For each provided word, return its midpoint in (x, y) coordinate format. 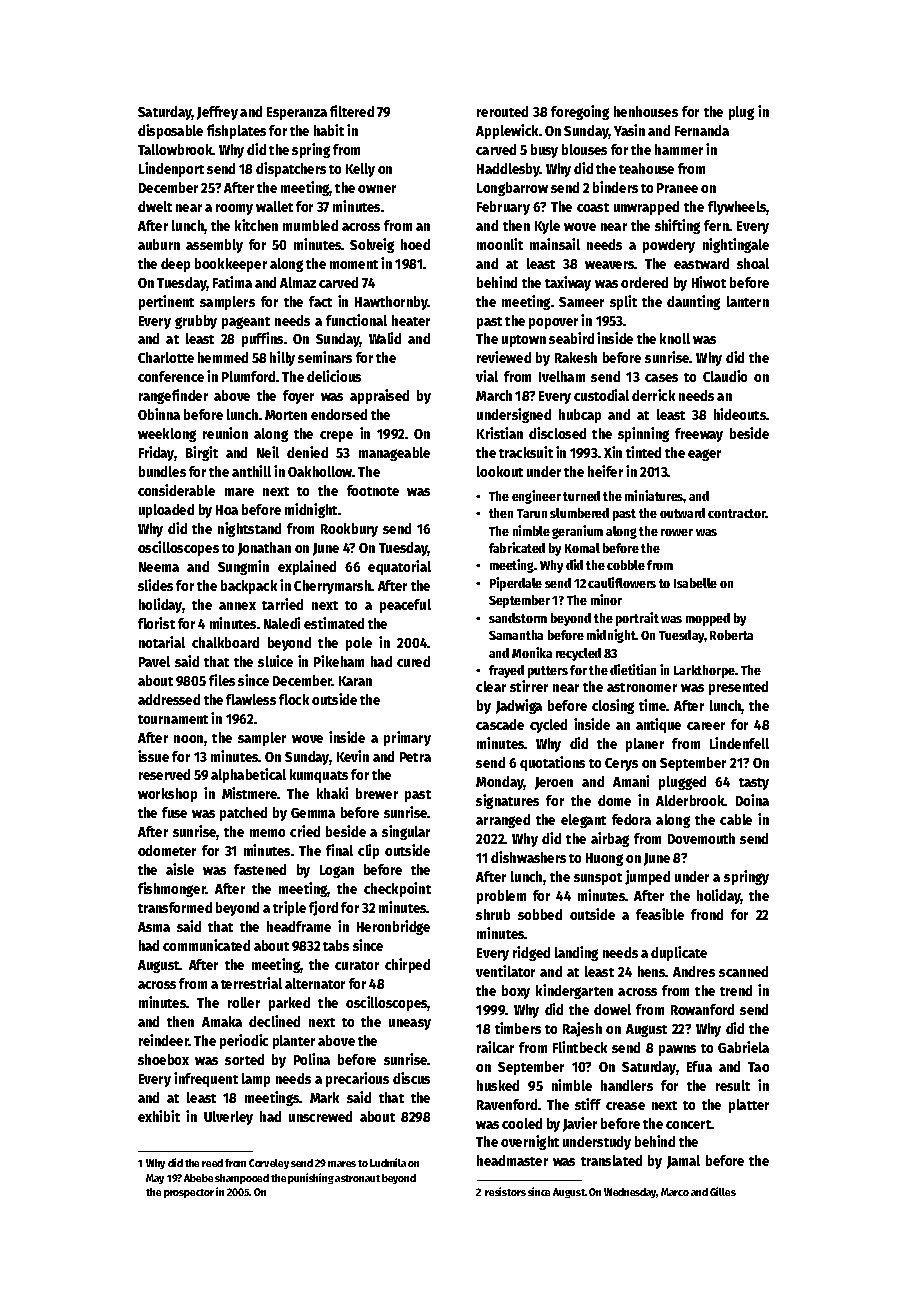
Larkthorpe (704, 671)
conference (171, 376)
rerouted (502, 111)
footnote (373, 490)
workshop (167, 795)
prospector (189, 1193)
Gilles (723, 1191)
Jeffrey (217, 113)
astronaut (357, 1178)
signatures (507, 801)
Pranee (677, 188)
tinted (643, 452)
